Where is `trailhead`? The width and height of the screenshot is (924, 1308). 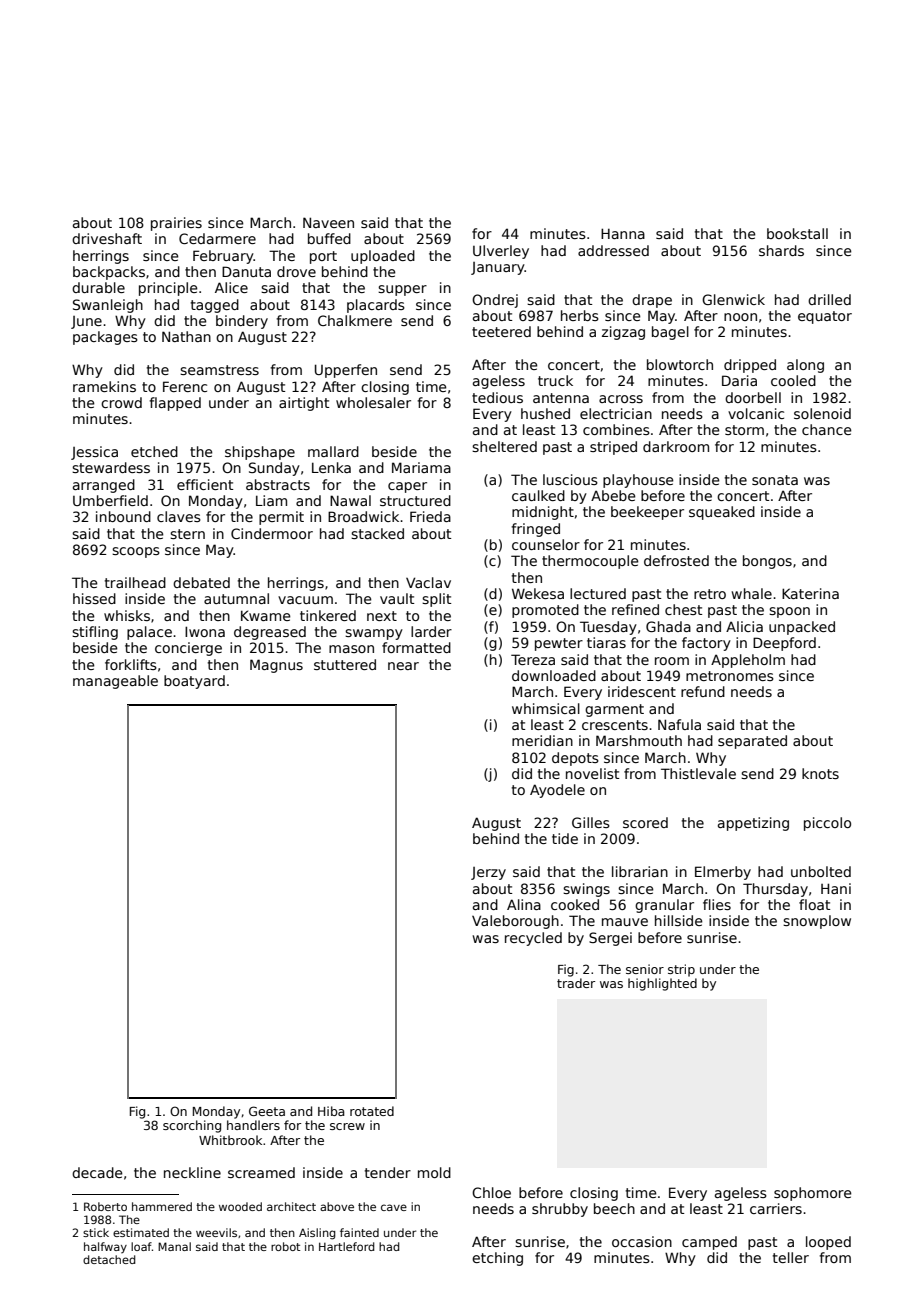
trailhead is located at coordinates (135, 582).
